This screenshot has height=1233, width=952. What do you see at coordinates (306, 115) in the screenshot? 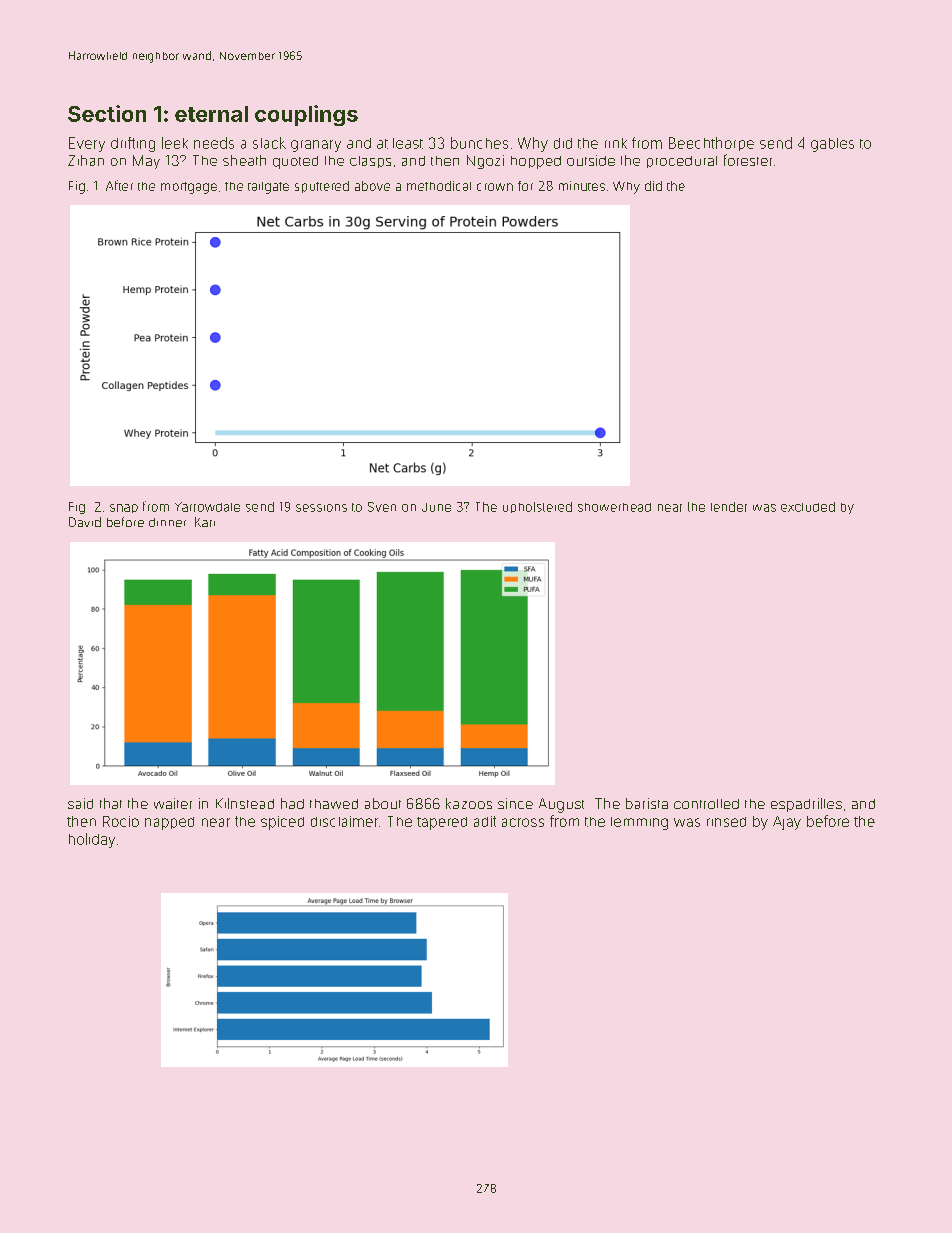
I see `couplings` at bounding box center [306, 115].
